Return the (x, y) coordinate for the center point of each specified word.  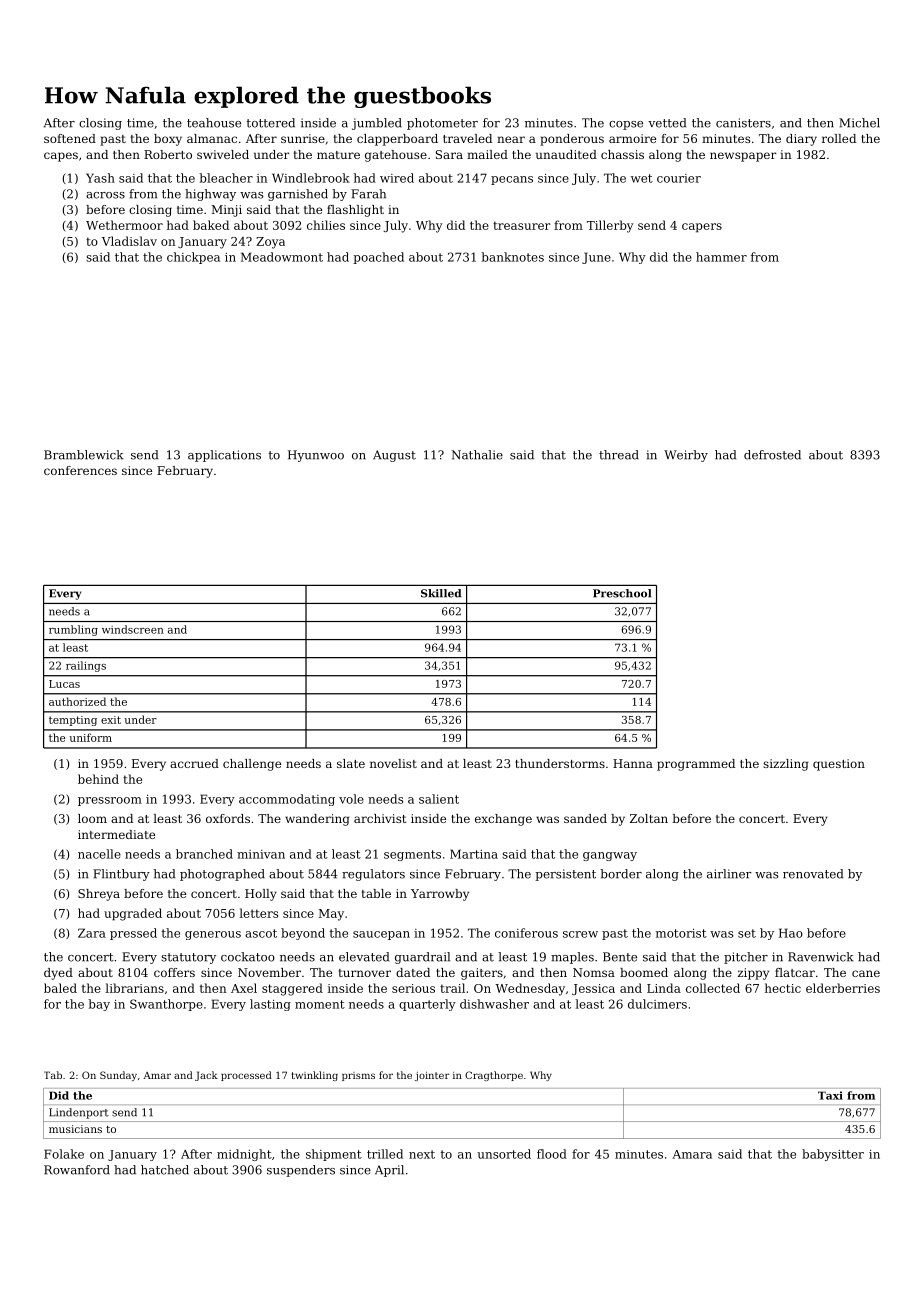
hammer (721, 257)
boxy (168, 140)
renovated (813, 874)
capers (702, 228)
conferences (80, 470)
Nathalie (477, 455)
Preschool (622, 593)
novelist (393, 763)
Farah (368, 194)
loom (92, 818)
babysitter (833, 1155)
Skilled (441, 593)
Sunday (118, 1076)
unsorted (504, 1154)
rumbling (73, 630)
